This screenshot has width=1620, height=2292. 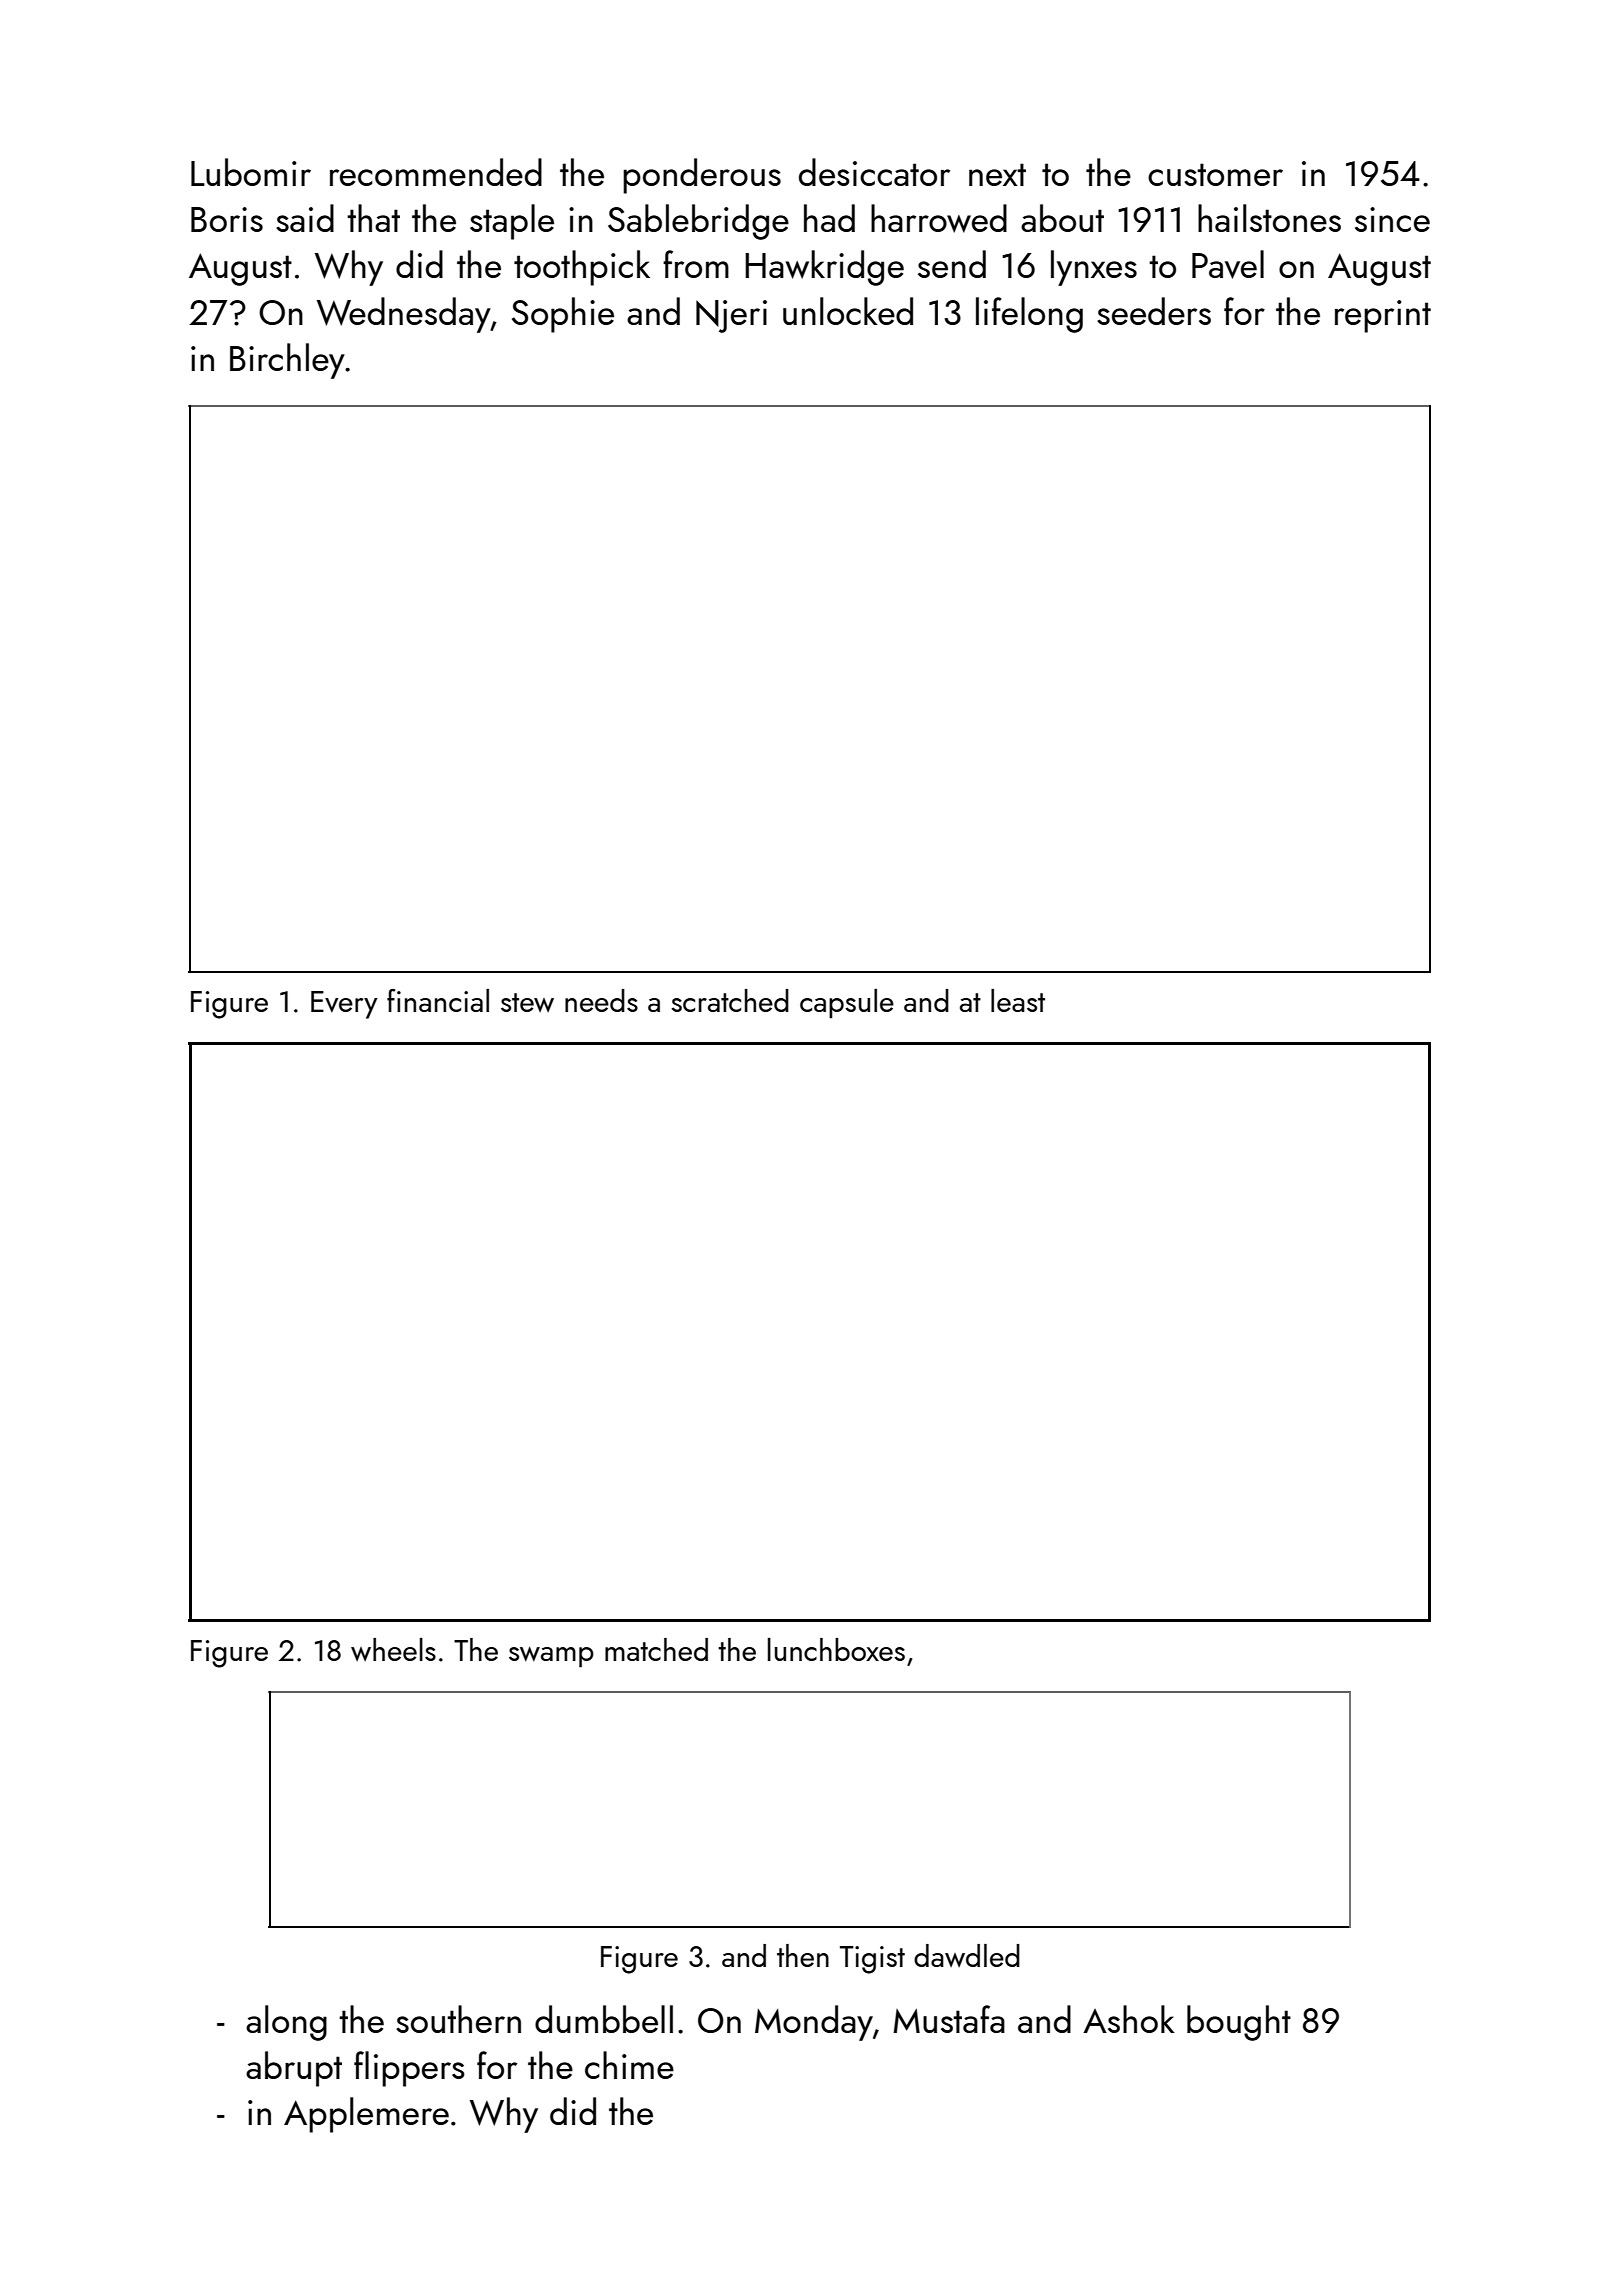 I want to click on along, so click(x=286, y=2023).
